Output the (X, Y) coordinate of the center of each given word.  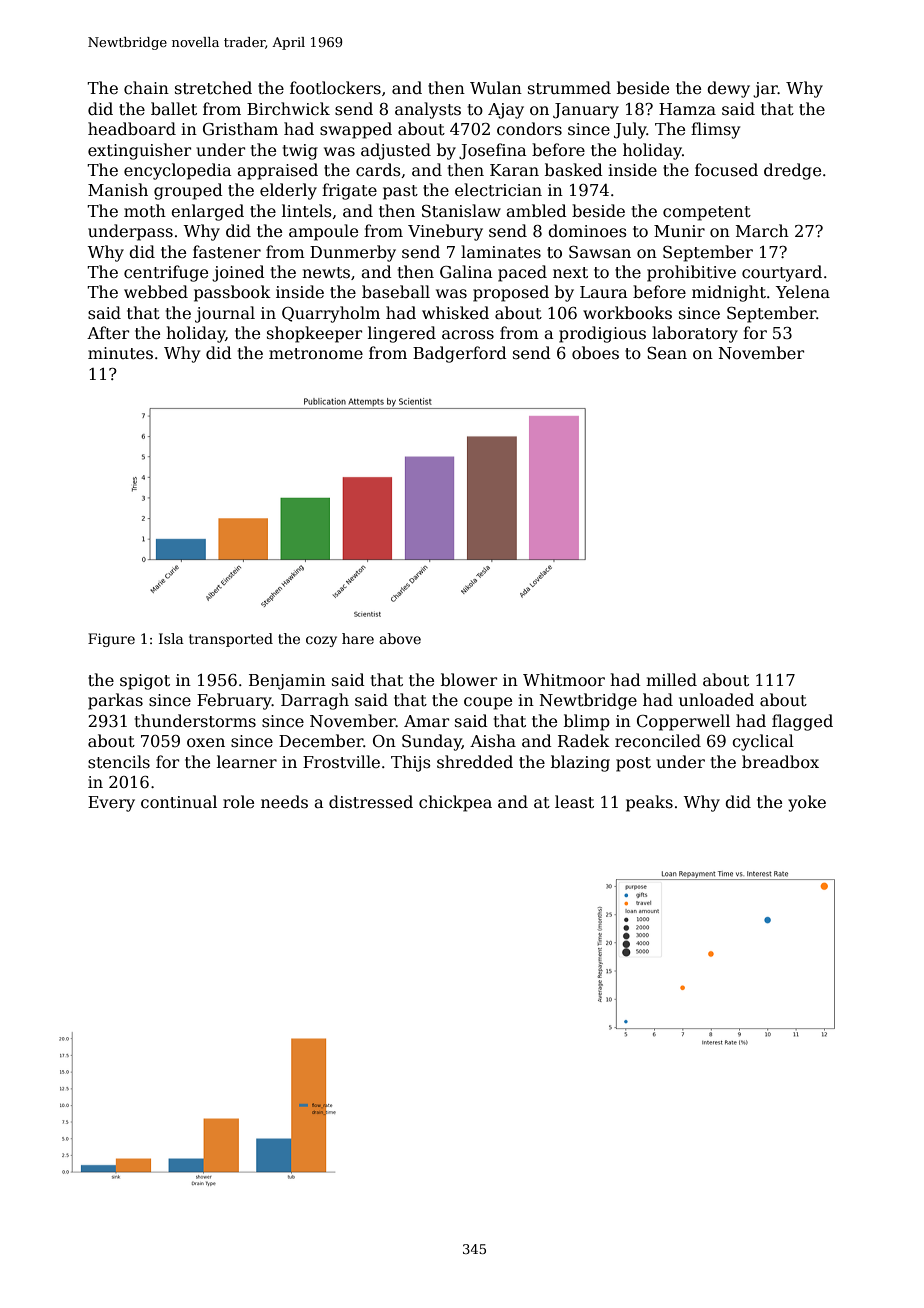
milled (671, 679)
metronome (316, 354)
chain (146, 88)
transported (231, 640)
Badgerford (460, 354)
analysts (428, 110)
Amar (426, 721)
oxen (206, 743)
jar (765, 90)
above (400, 638)
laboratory (695, 334)
